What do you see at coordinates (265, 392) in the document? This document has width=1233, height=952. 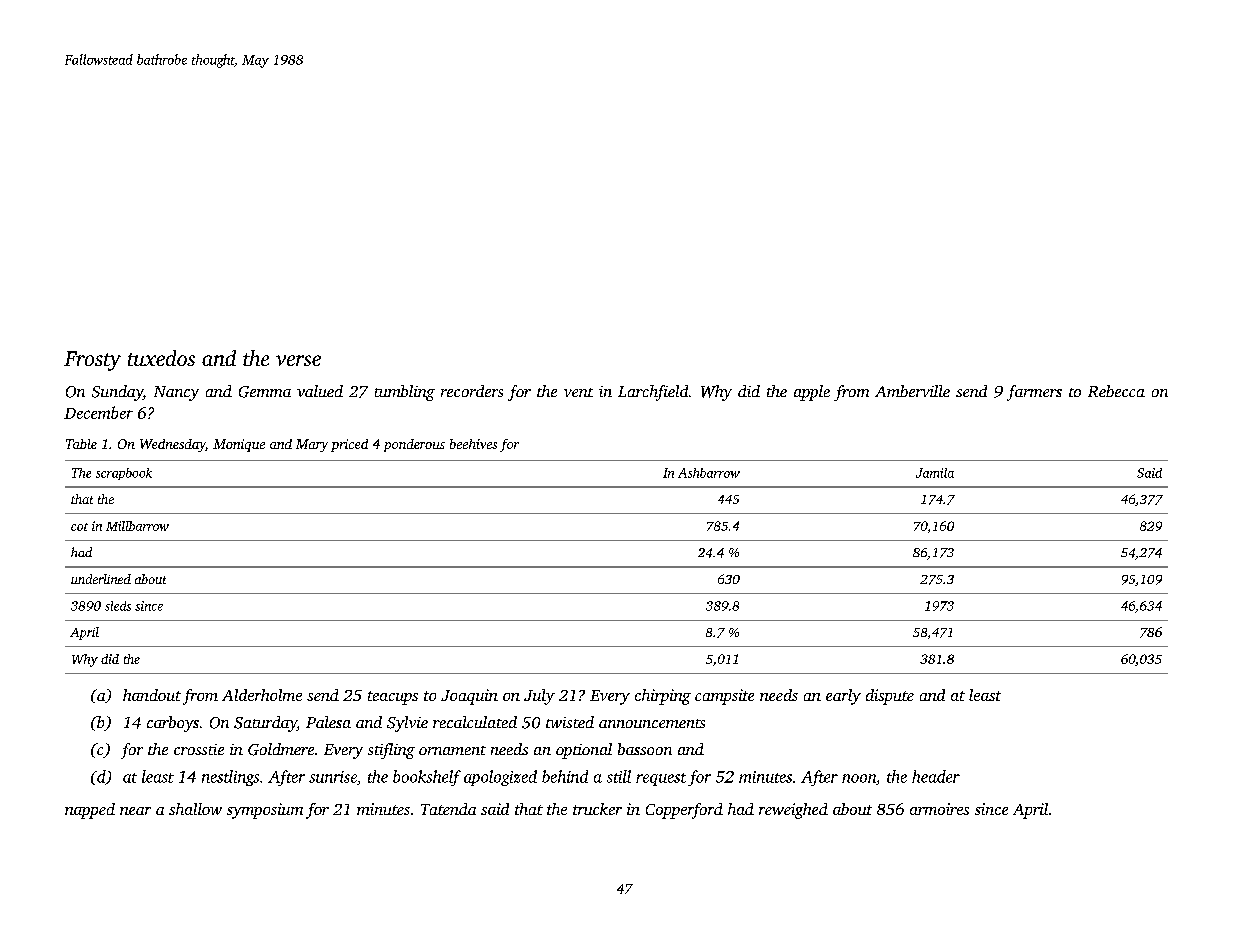 I see `Gemma` at bounding box center [265, 392].
